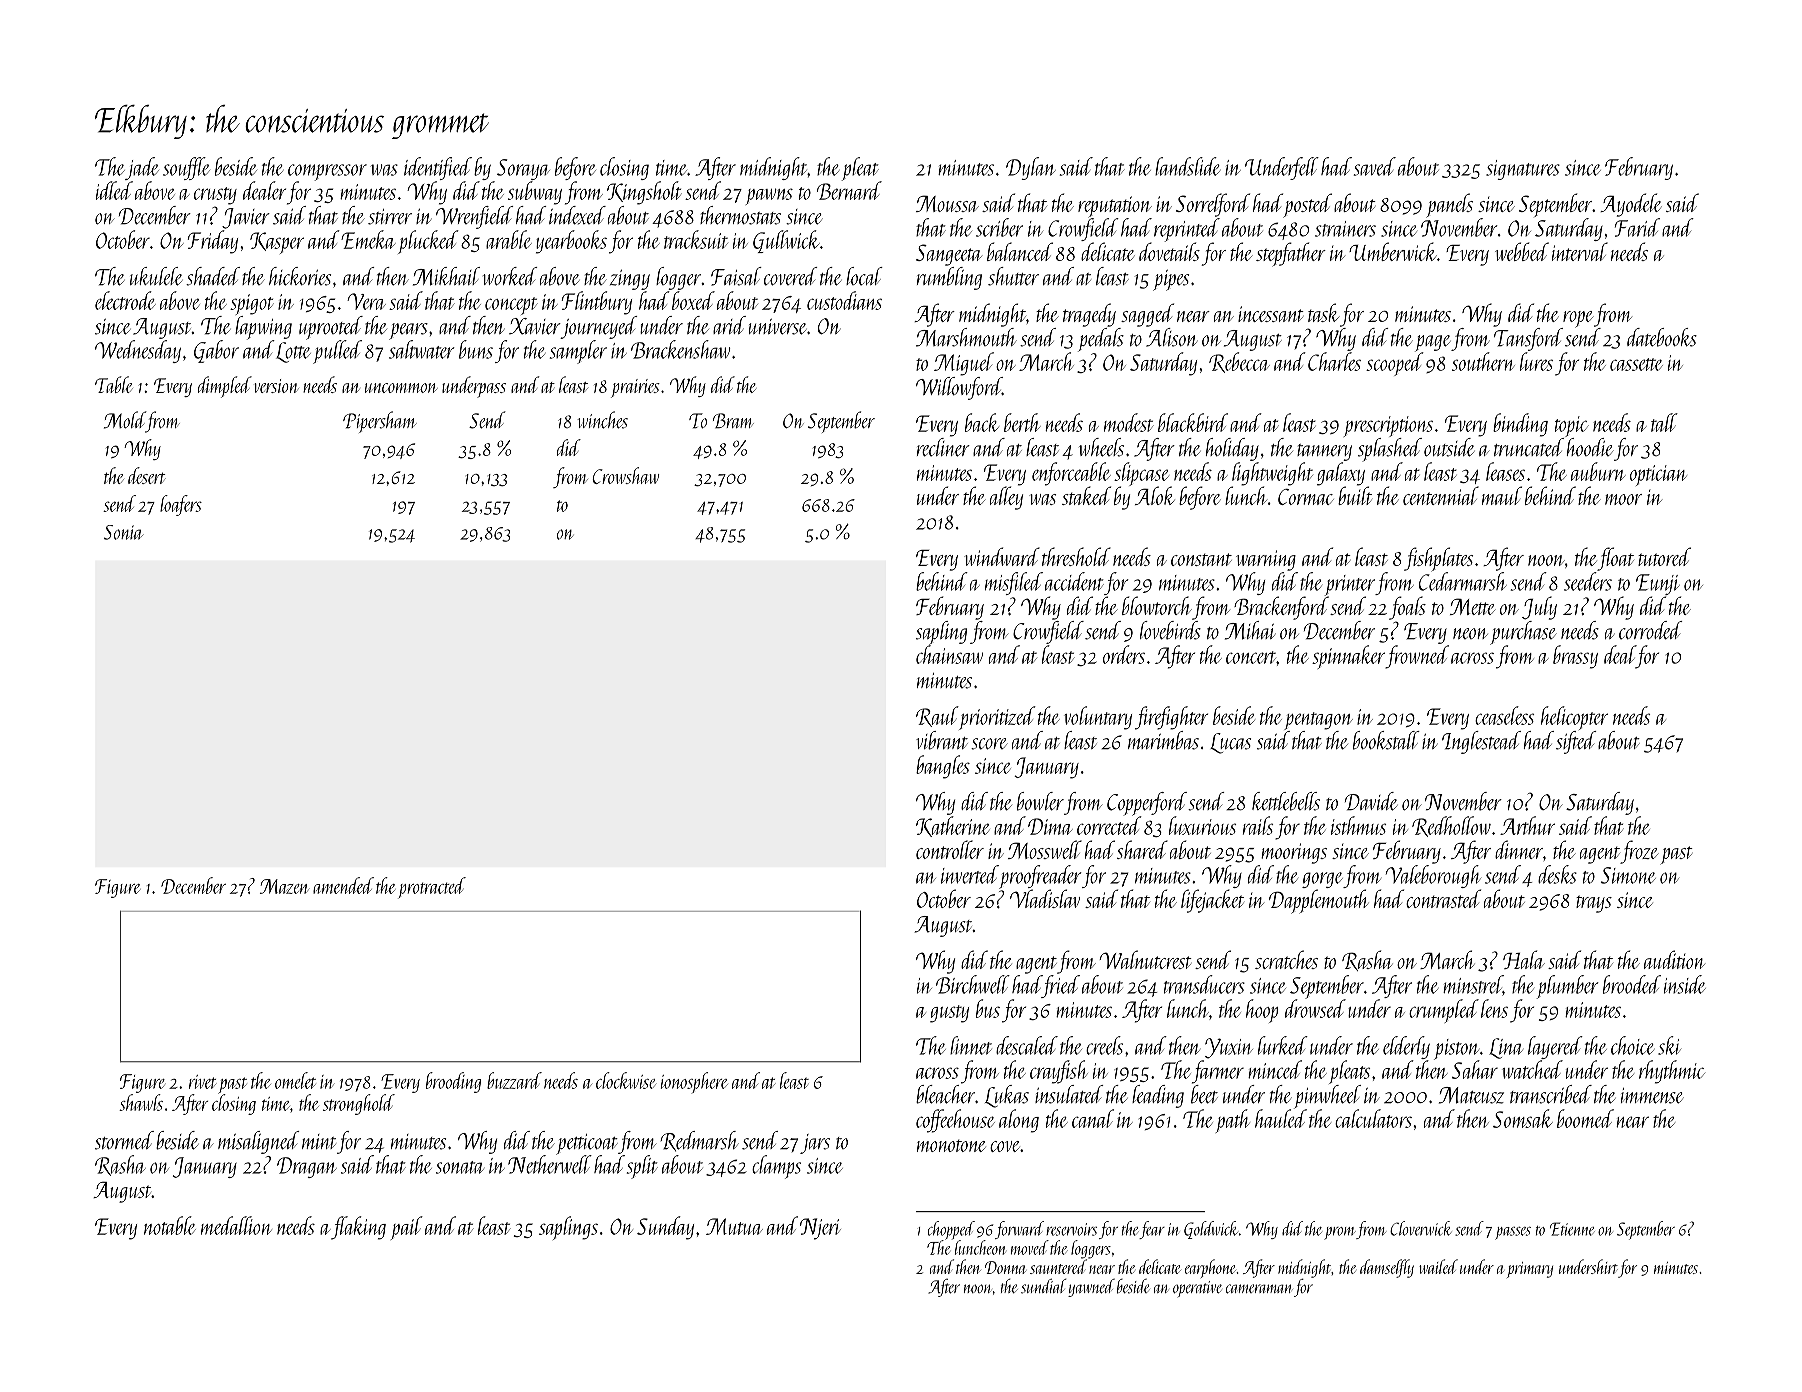 The width and height of the screenshot is (1802, 1392). Describe the element at coordinates (432, 888) in the screenshot. I see `protracted` at that location.
